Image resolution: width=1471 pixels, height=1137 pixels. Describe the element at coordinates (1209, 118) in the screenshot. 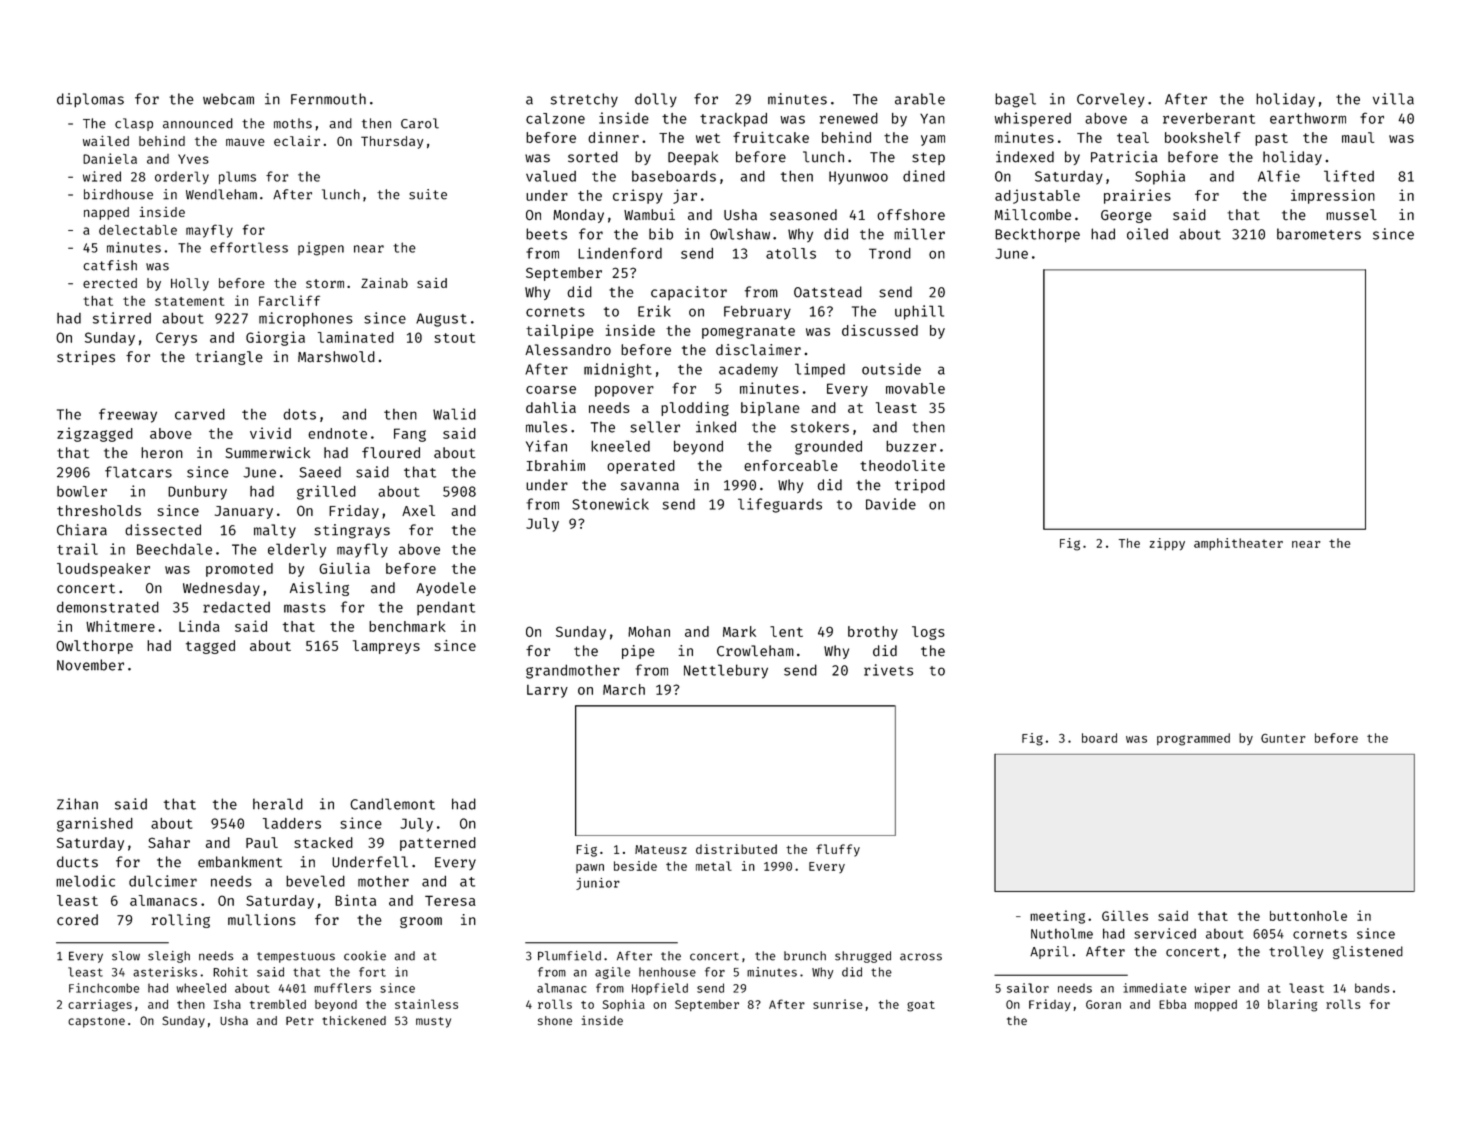

I see `reverberant` at that location.
